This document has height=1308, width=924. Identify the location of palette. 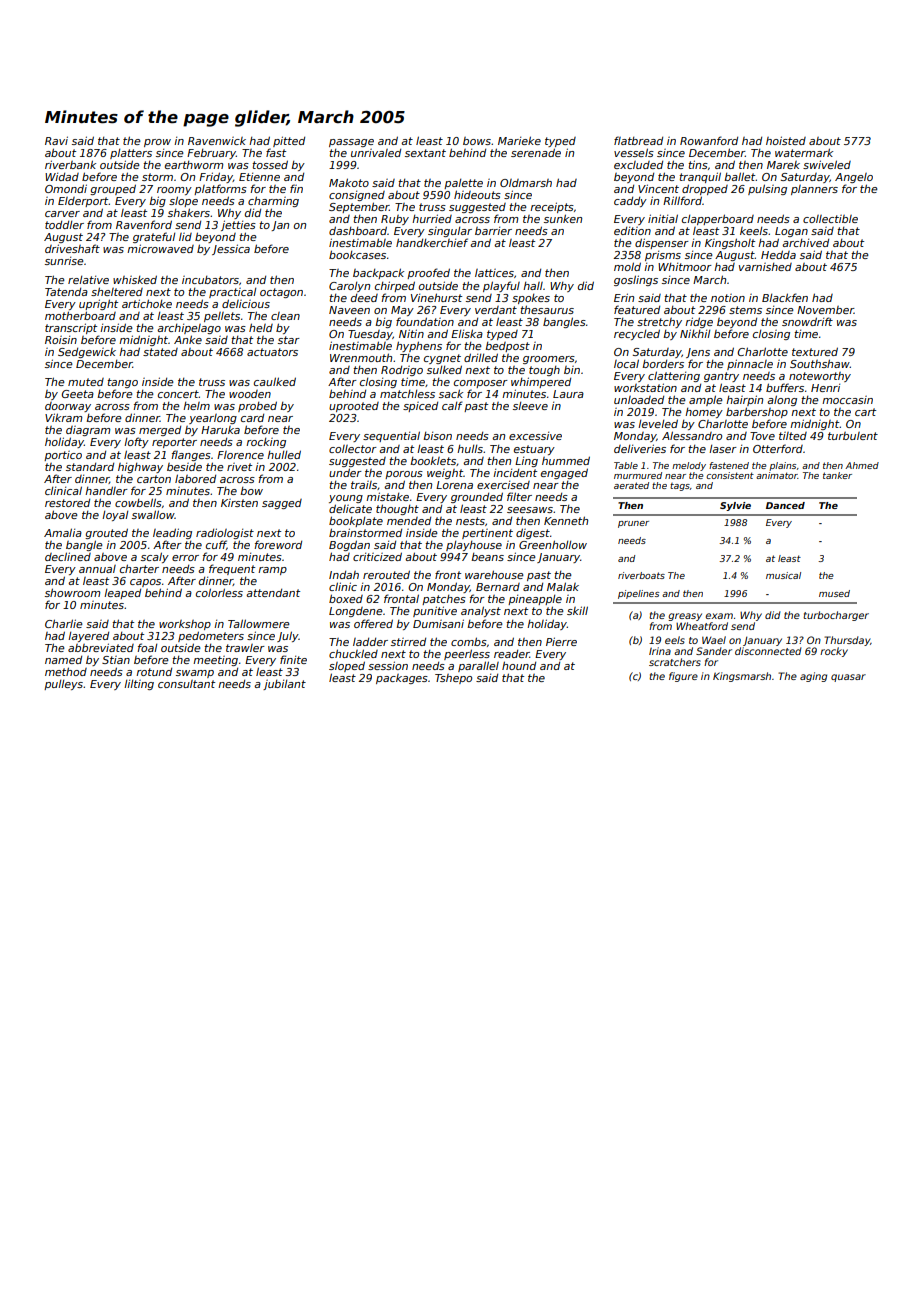
(463, 184).
